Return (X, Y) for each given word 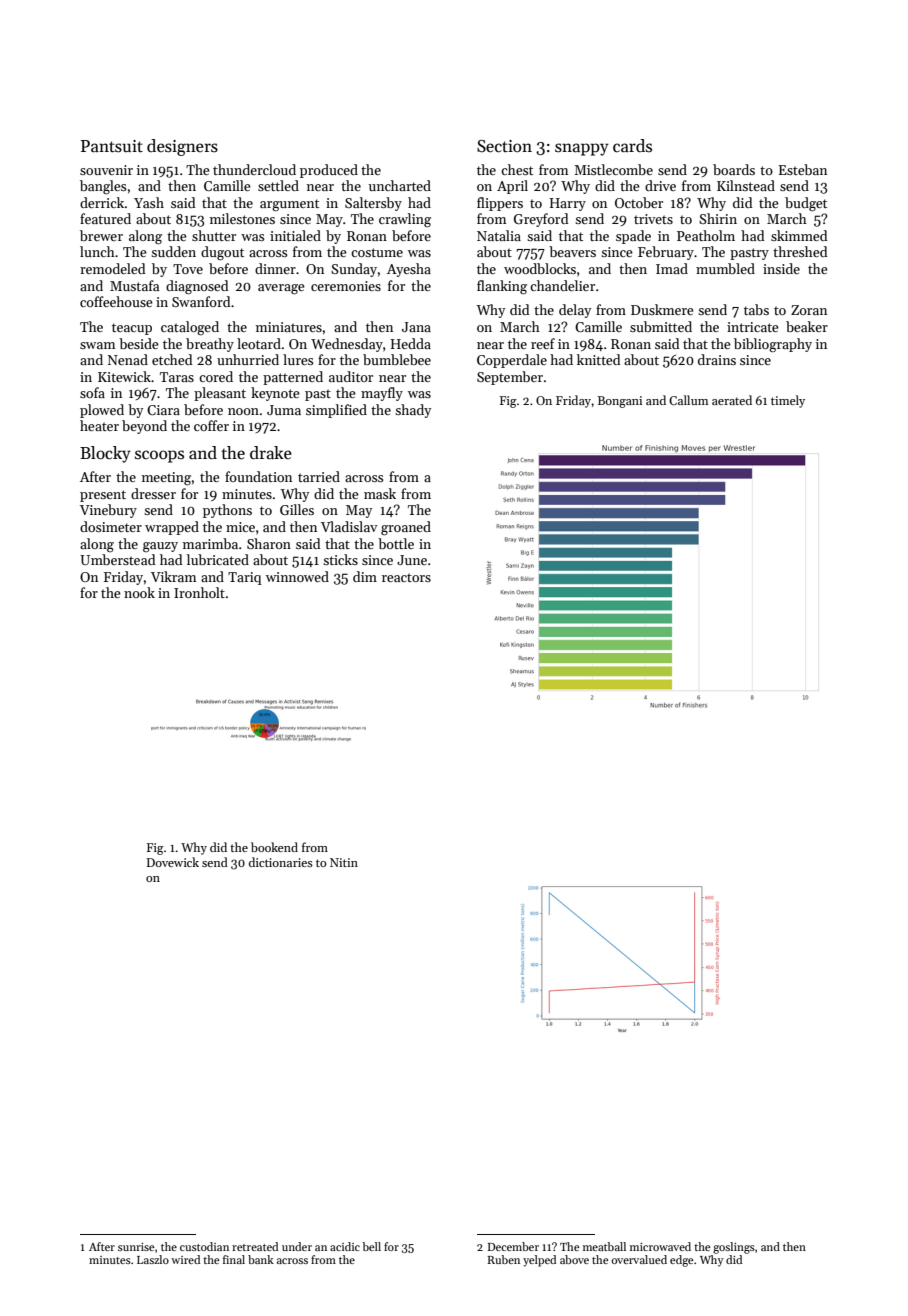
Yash (149, 202)
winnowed (297, 576)
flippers (500, 204)
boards (734, 169)
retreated (255, 1246)
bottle (396, 543)
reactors (406, 577)
